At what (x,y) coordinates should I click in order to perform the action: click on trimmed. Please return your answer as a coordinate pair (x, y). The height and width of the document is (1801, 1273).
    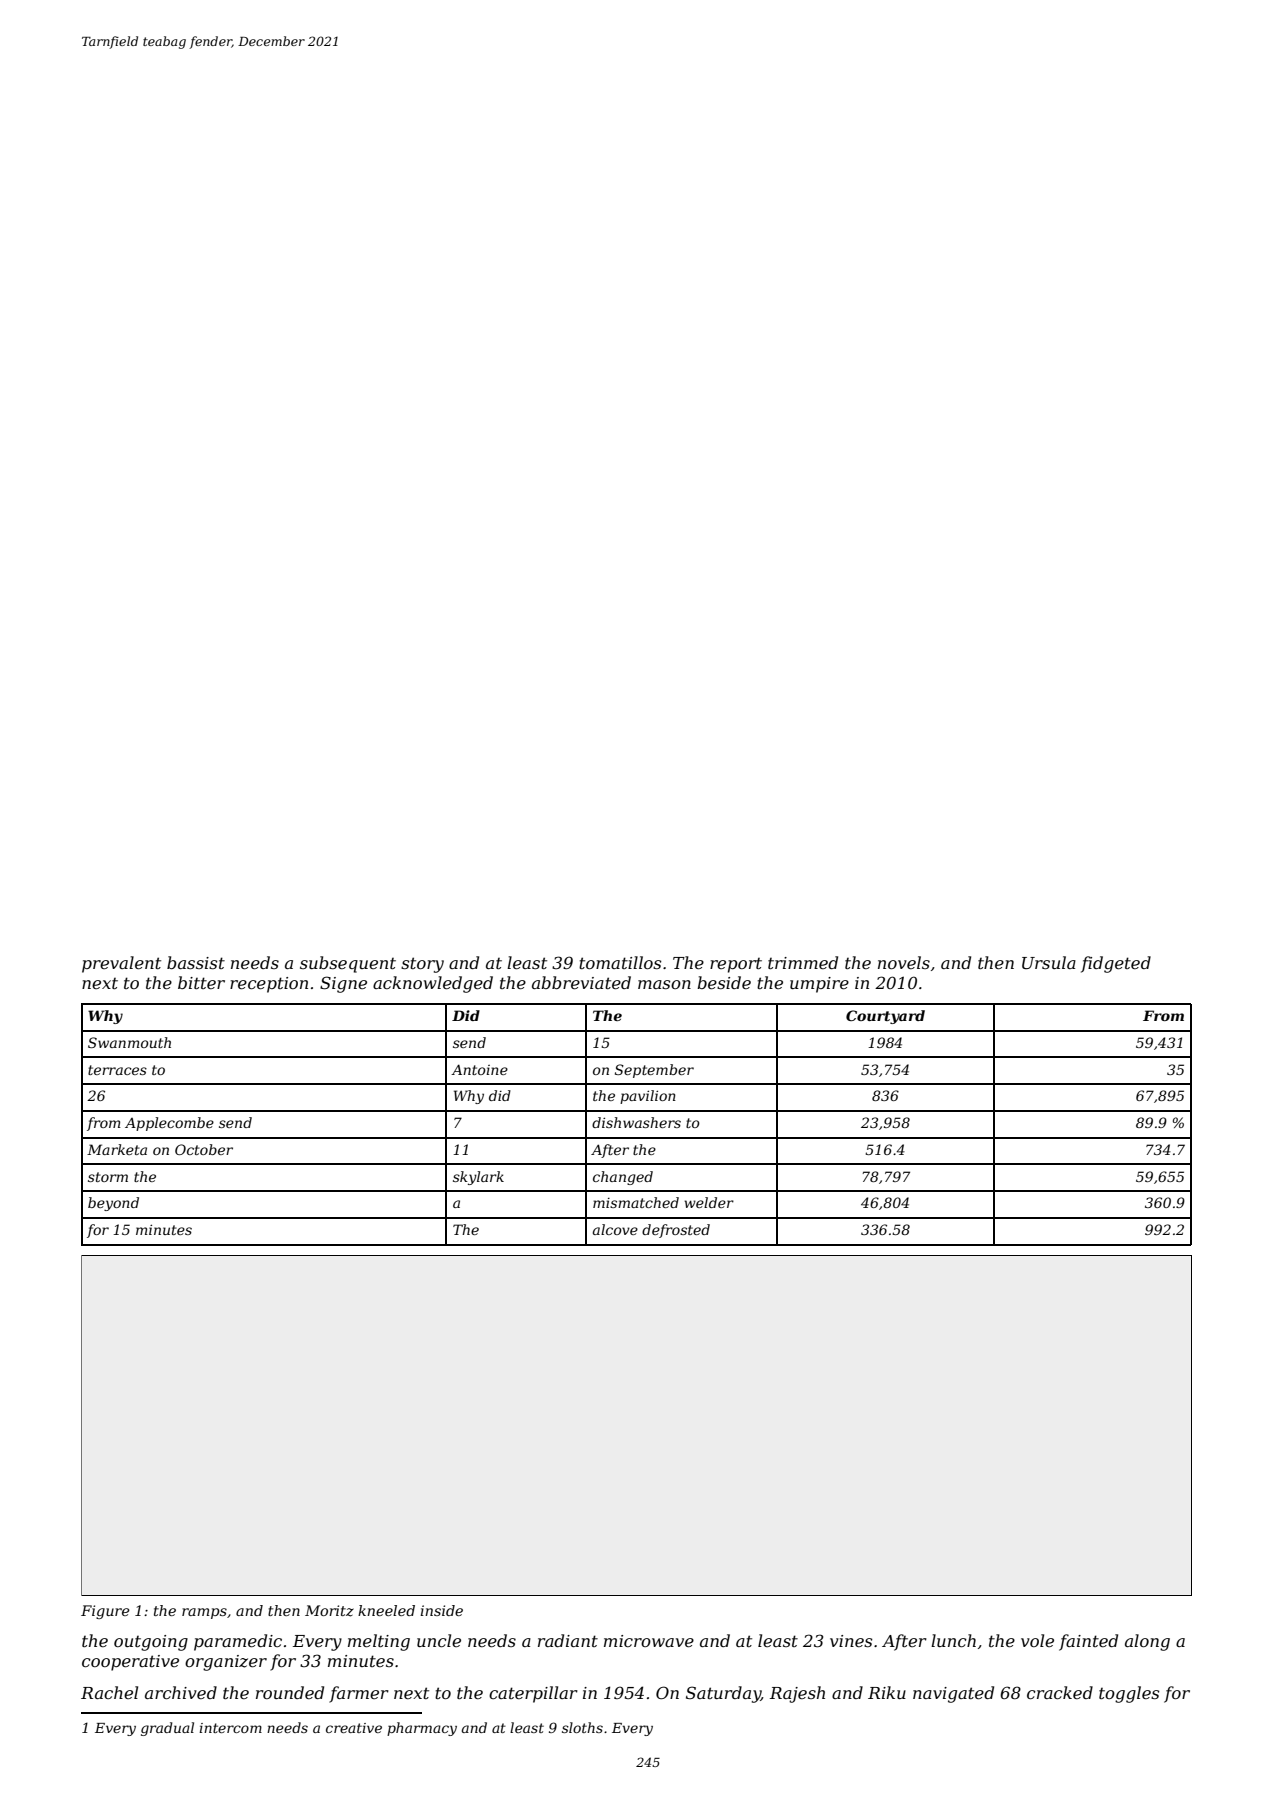
    Looking at the image, I should click on (803, 962).
